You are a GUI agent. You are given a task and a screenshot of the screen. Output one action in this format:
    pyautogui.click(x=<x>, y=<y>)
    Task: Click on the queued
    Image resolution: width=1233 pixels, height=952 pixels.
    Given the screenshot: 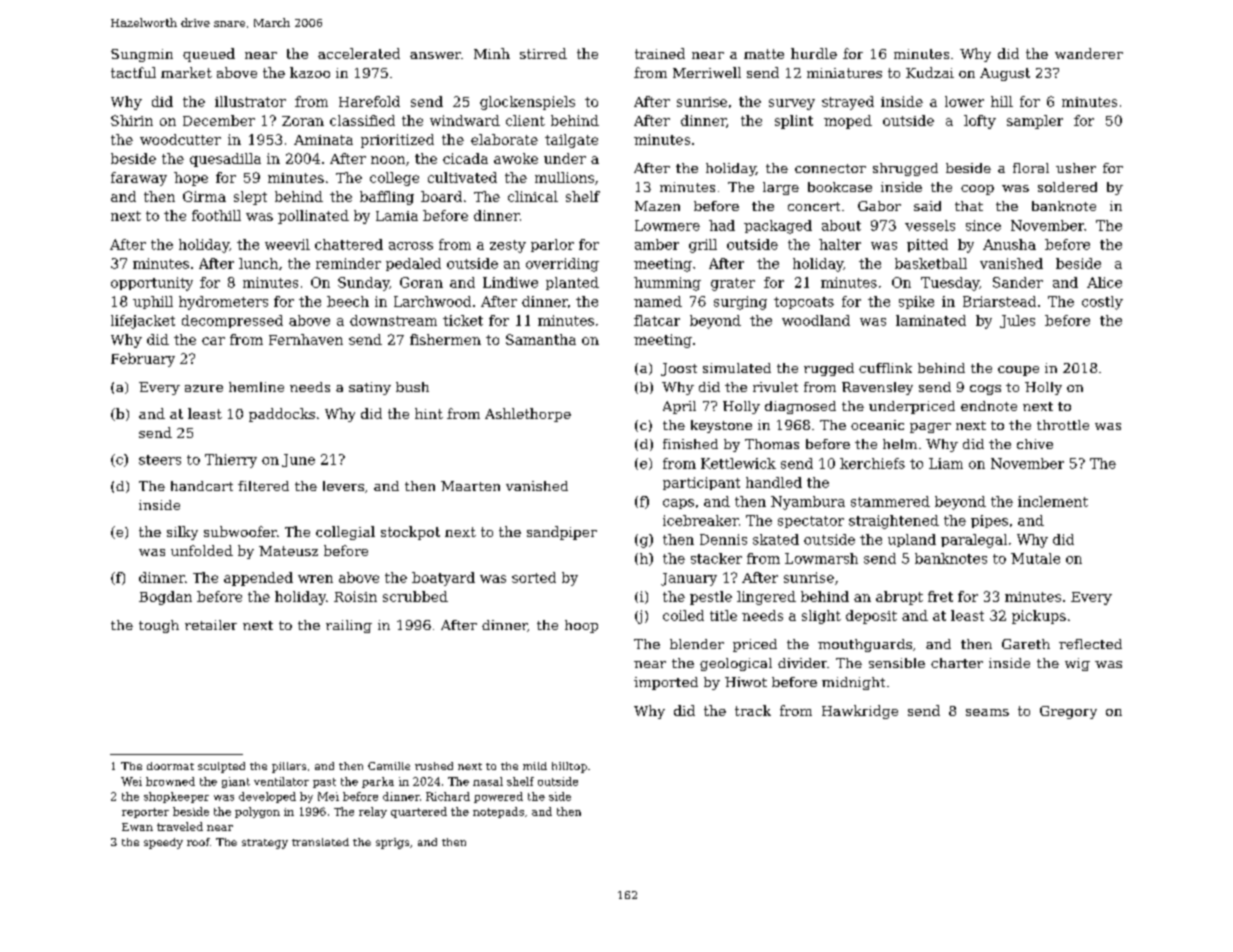 What is the action you would take?
    pyautogui.click(x=209, y=55)
